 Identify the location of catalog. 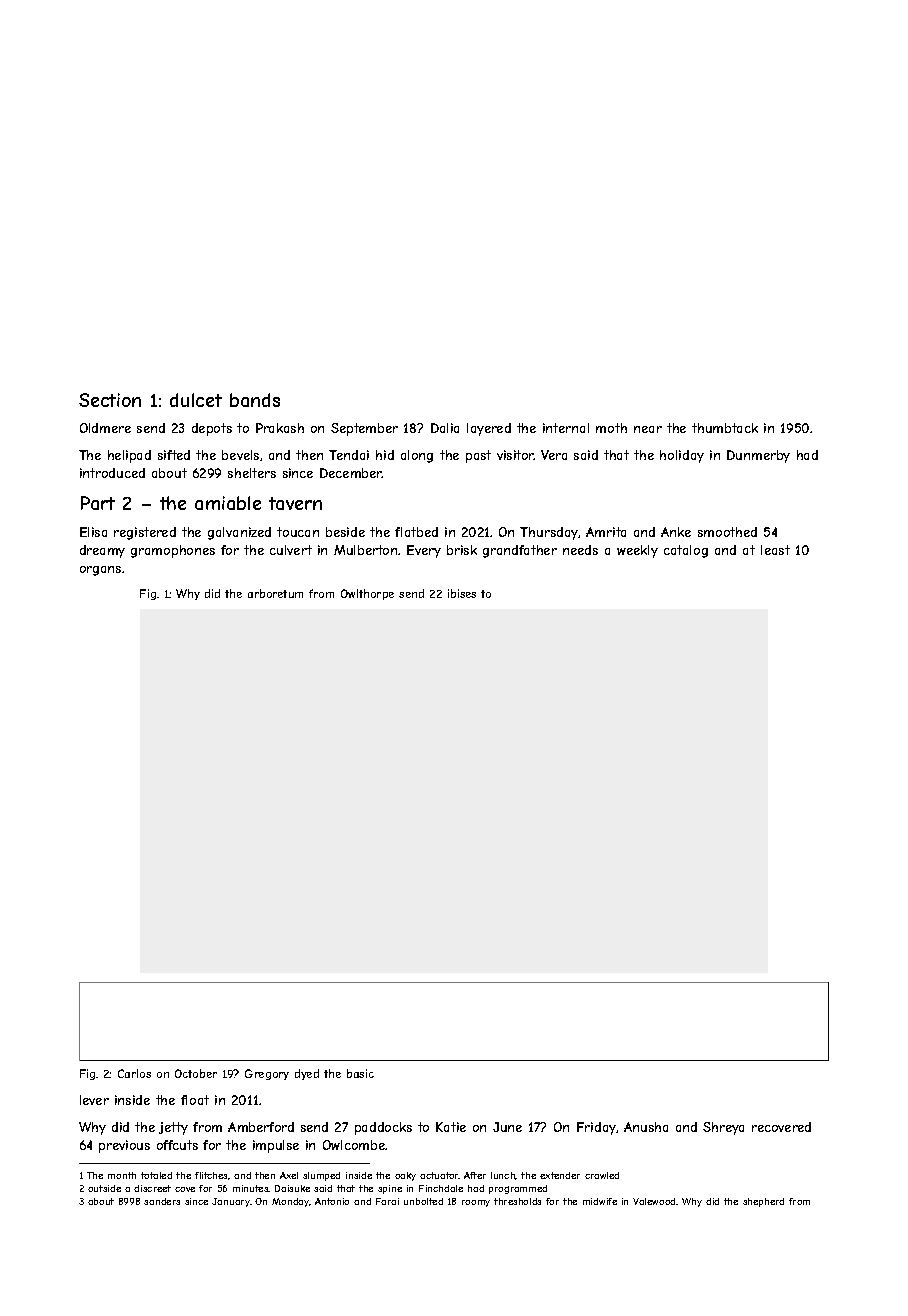
(686, 551).
